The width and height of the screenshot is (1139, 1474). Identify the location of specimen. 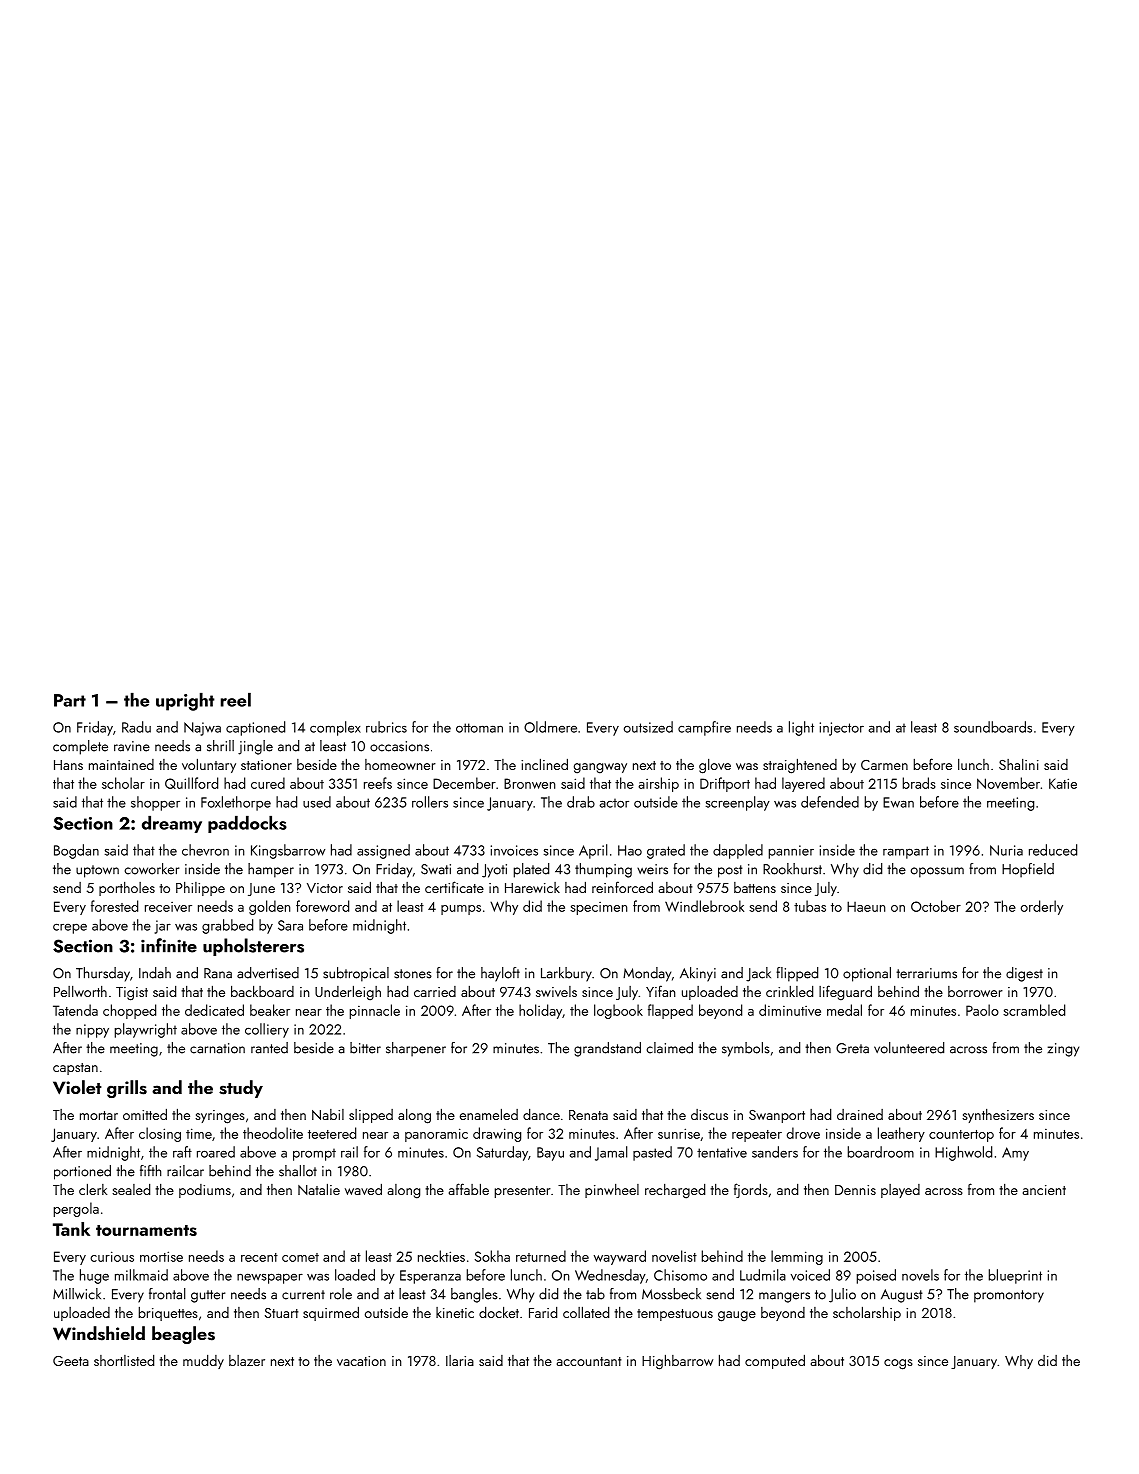
(598, 908).
